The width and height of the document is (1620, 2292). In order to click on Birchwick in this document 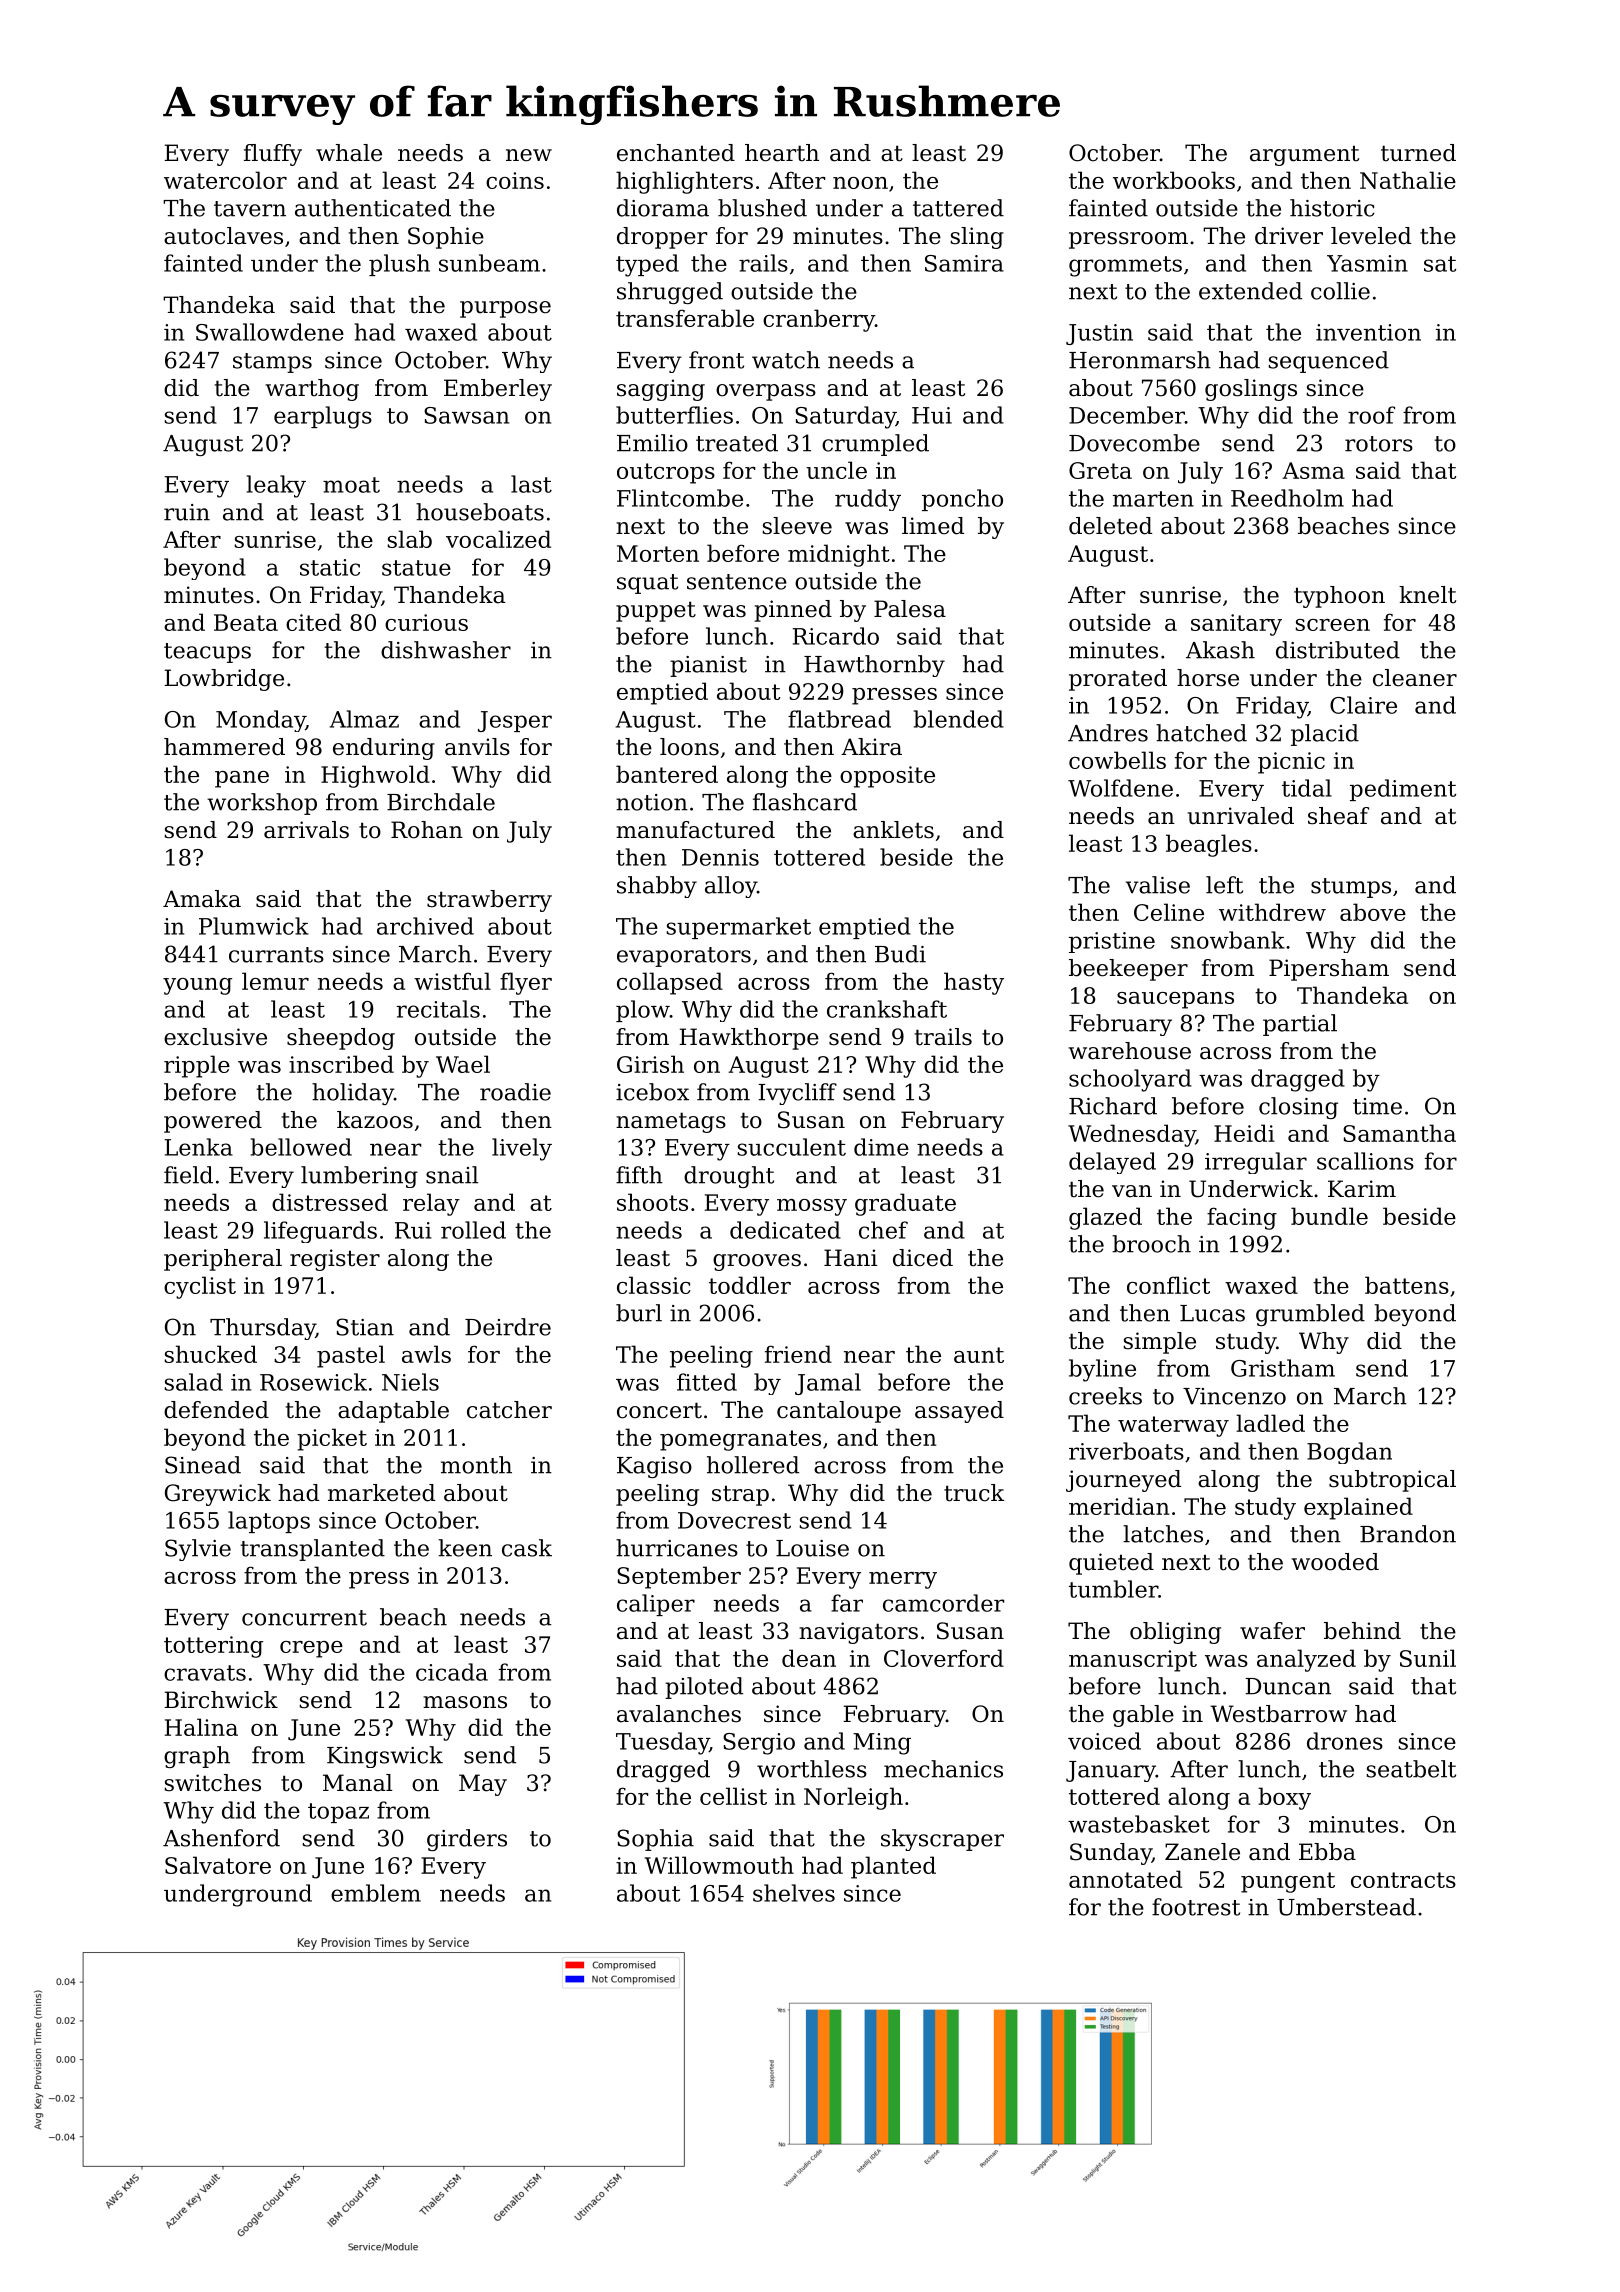, I will do `click(221, 1700)`.
